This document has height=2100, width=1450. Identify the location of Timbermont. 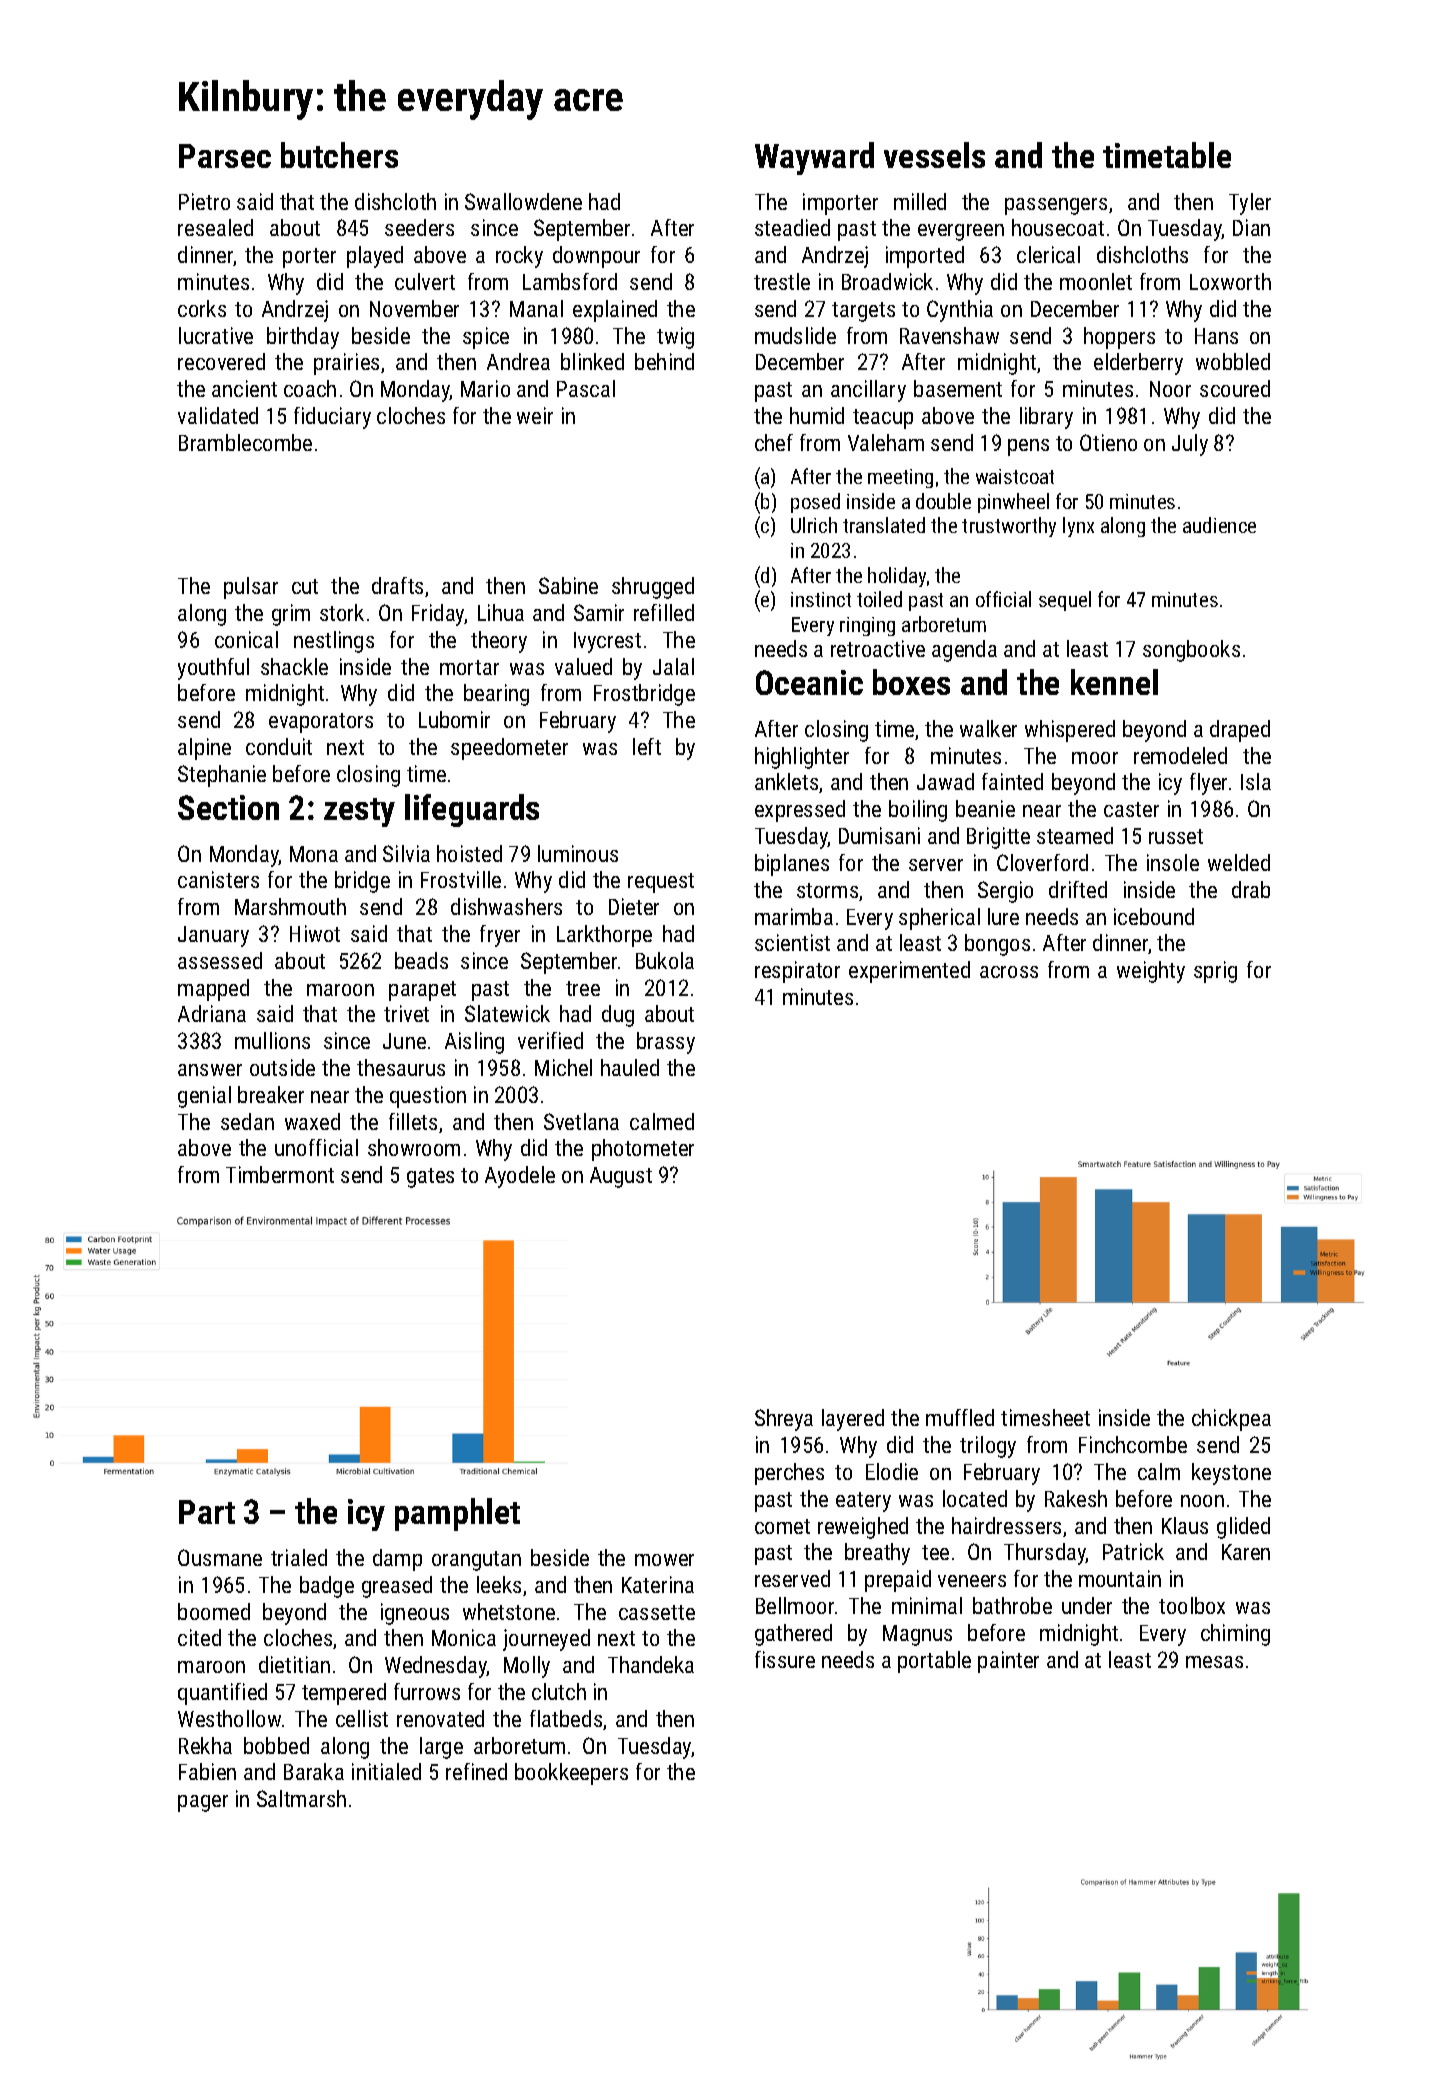
(280, 1174).
